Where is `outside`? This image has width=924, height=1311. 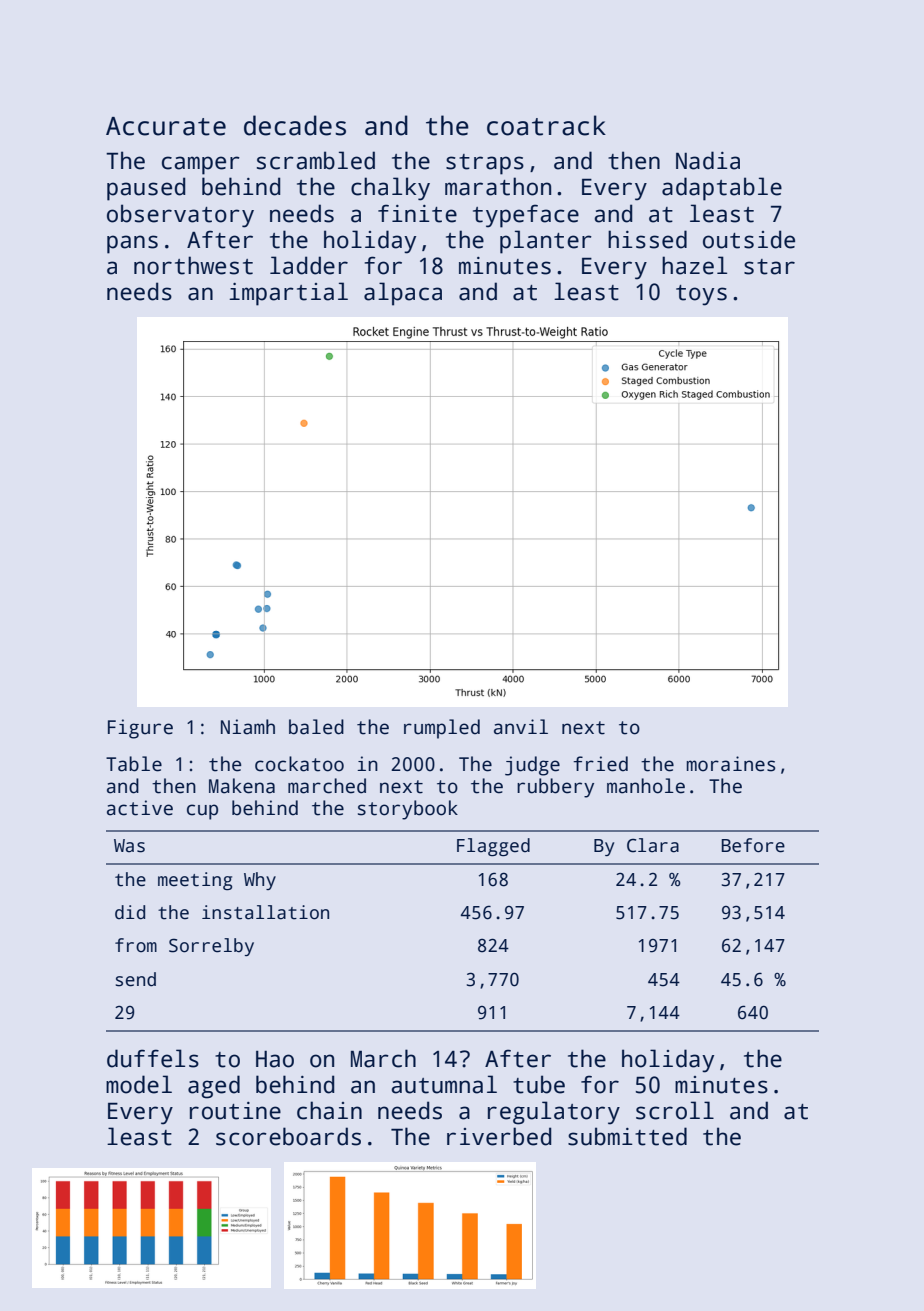
outside is located at coordinates (749, 239).
